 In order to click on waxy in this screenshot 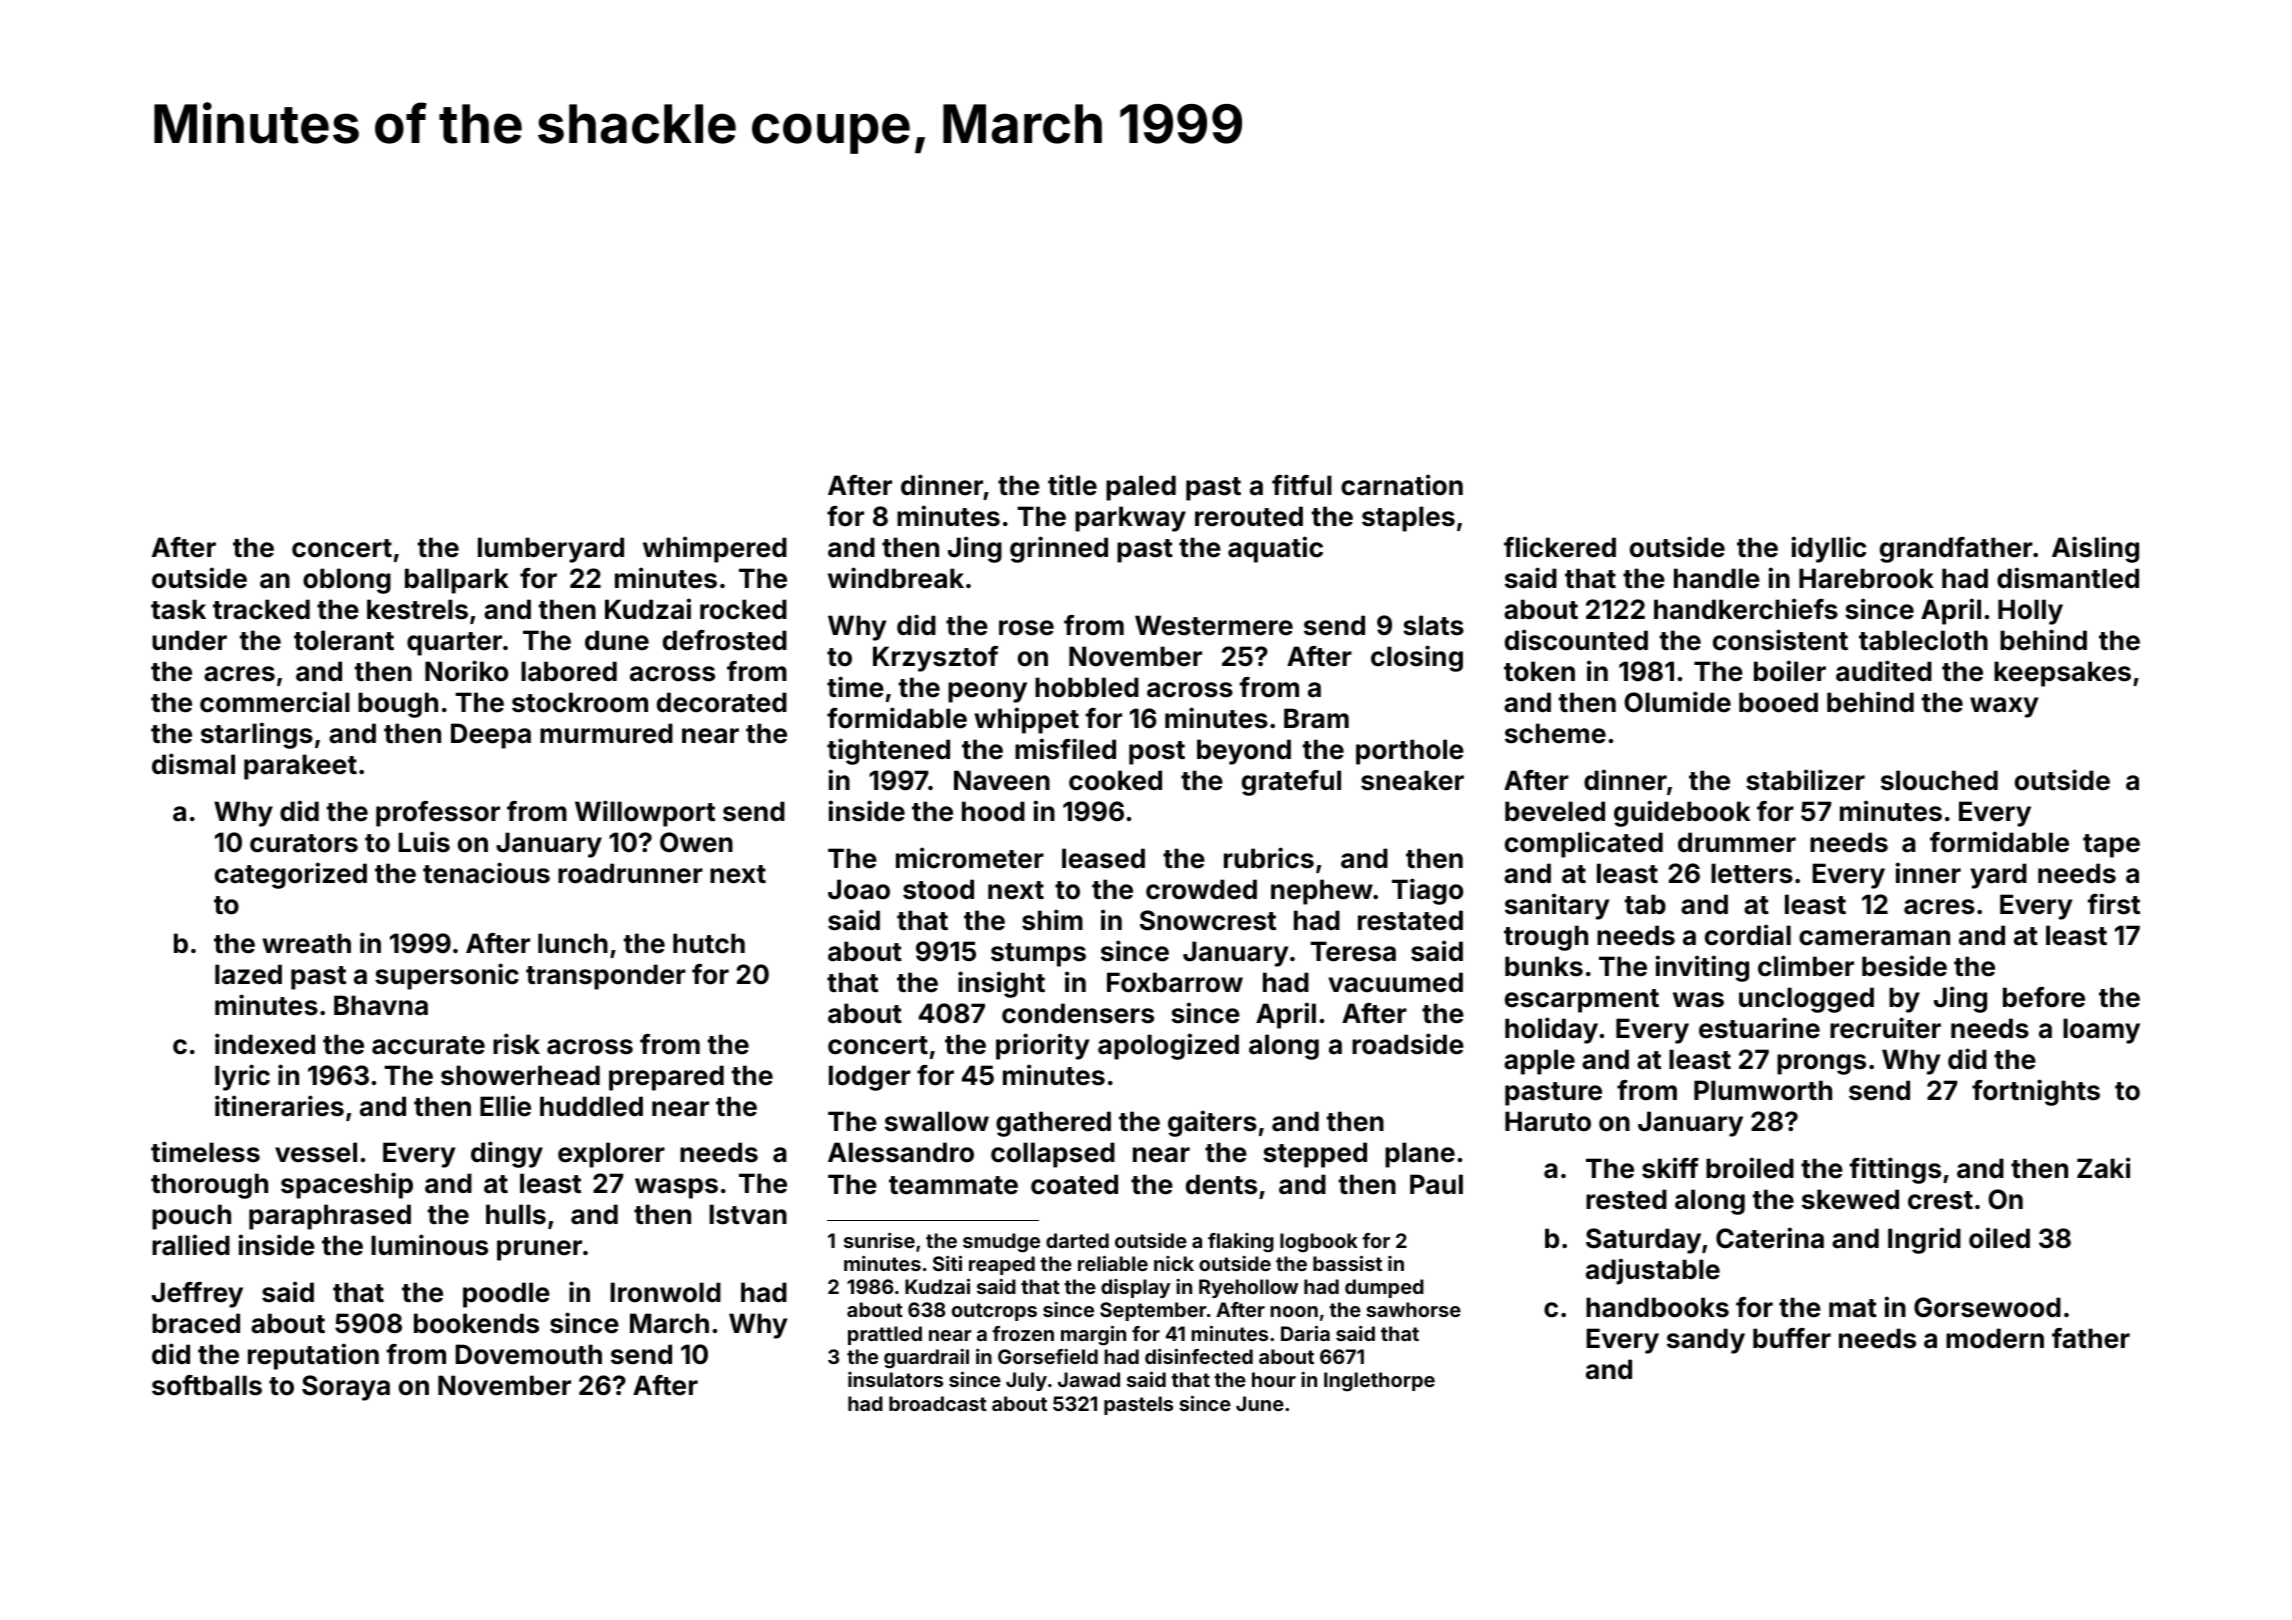, I will do `click(2004, 707)`.
